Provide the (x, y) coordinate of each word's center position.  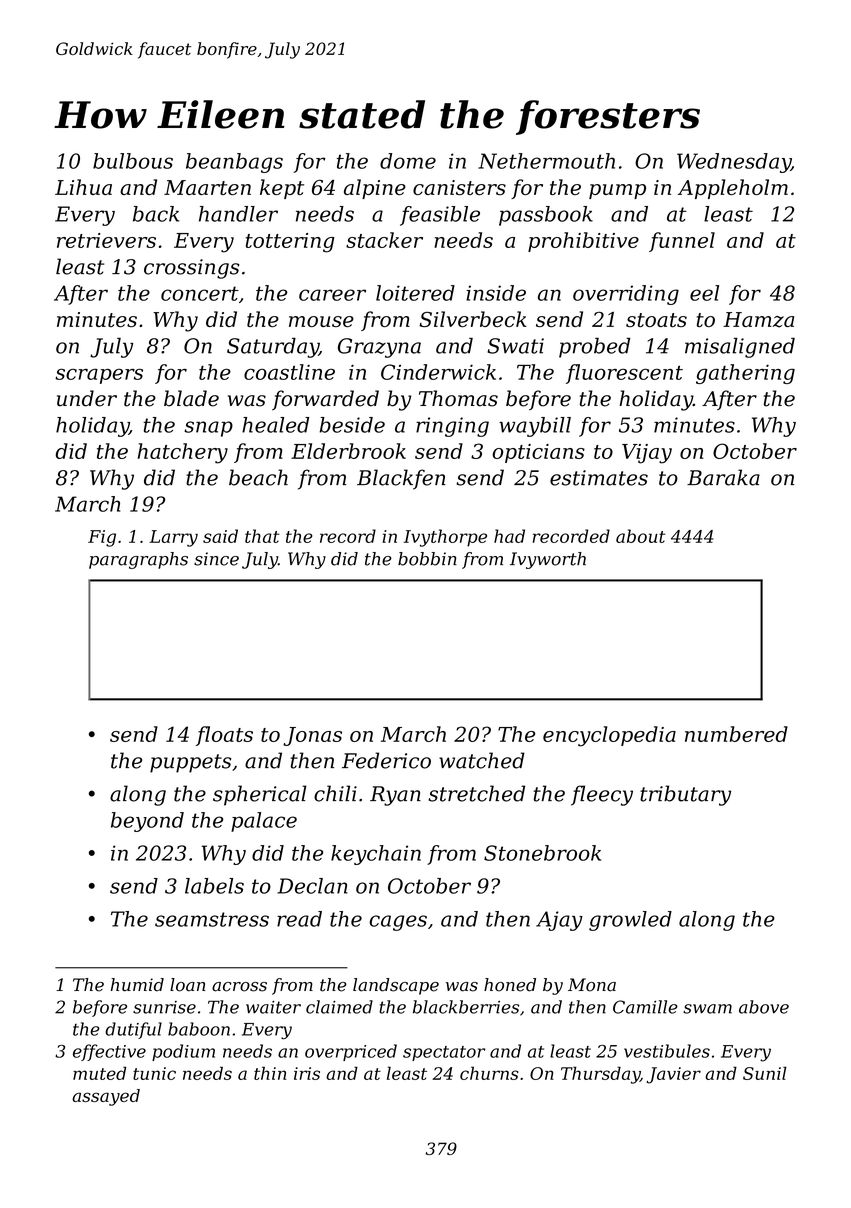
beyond (147, 822)
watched (482, 760)
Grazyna (379, 348)
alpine (375, 189)
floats (224, 736)
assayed (106, 1097)
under (87, 398)
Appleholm (733, 189)
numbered (736, 734)
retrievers (106, 240)
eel (704, 293)
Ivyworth (548, 560)
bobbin (427, 559)
